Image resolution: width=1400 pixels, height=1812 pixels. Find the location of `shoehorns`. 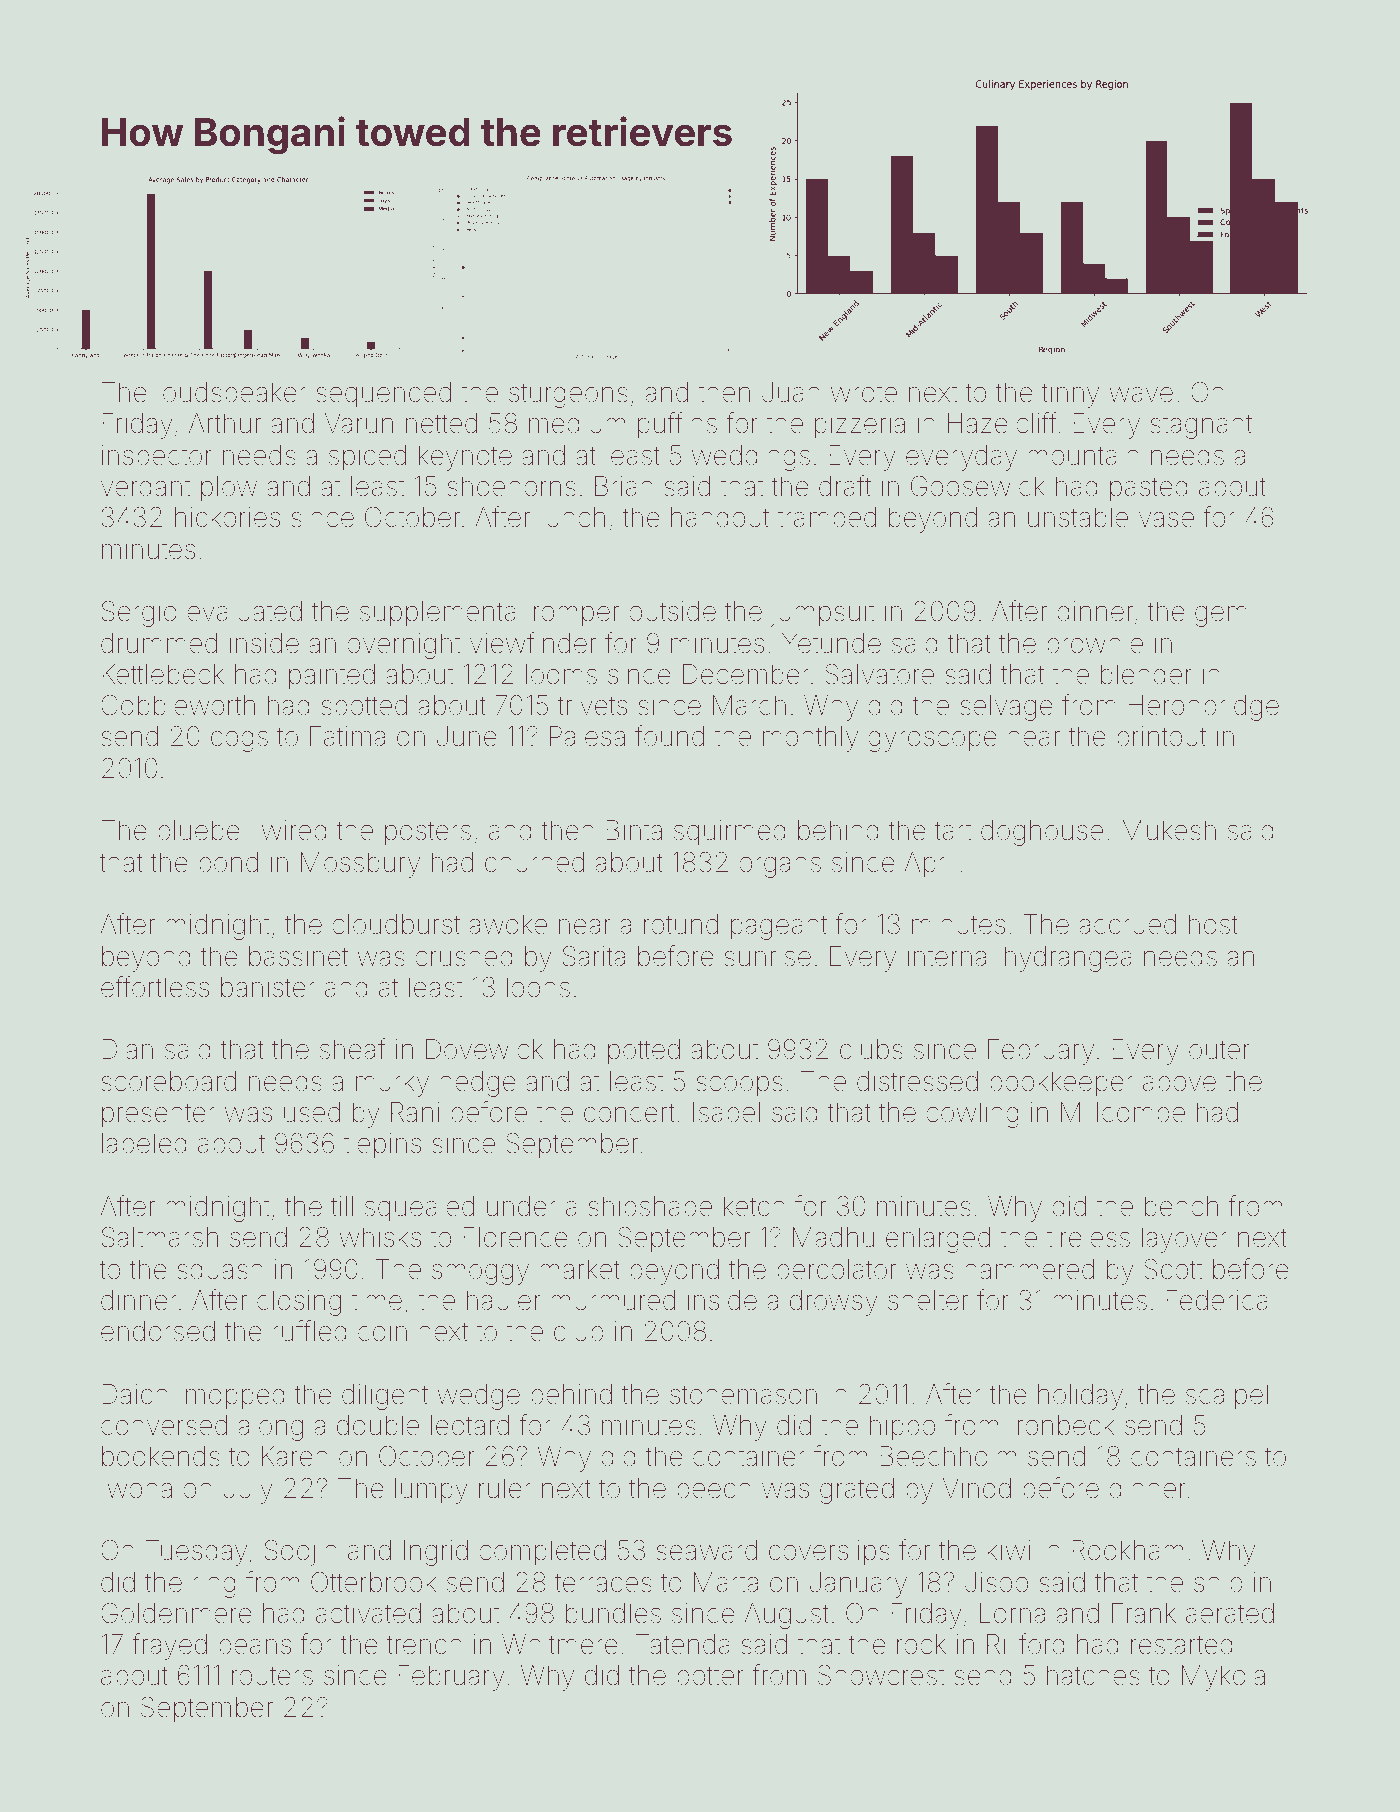

shoehorns is located at coordinates (511, 486).
